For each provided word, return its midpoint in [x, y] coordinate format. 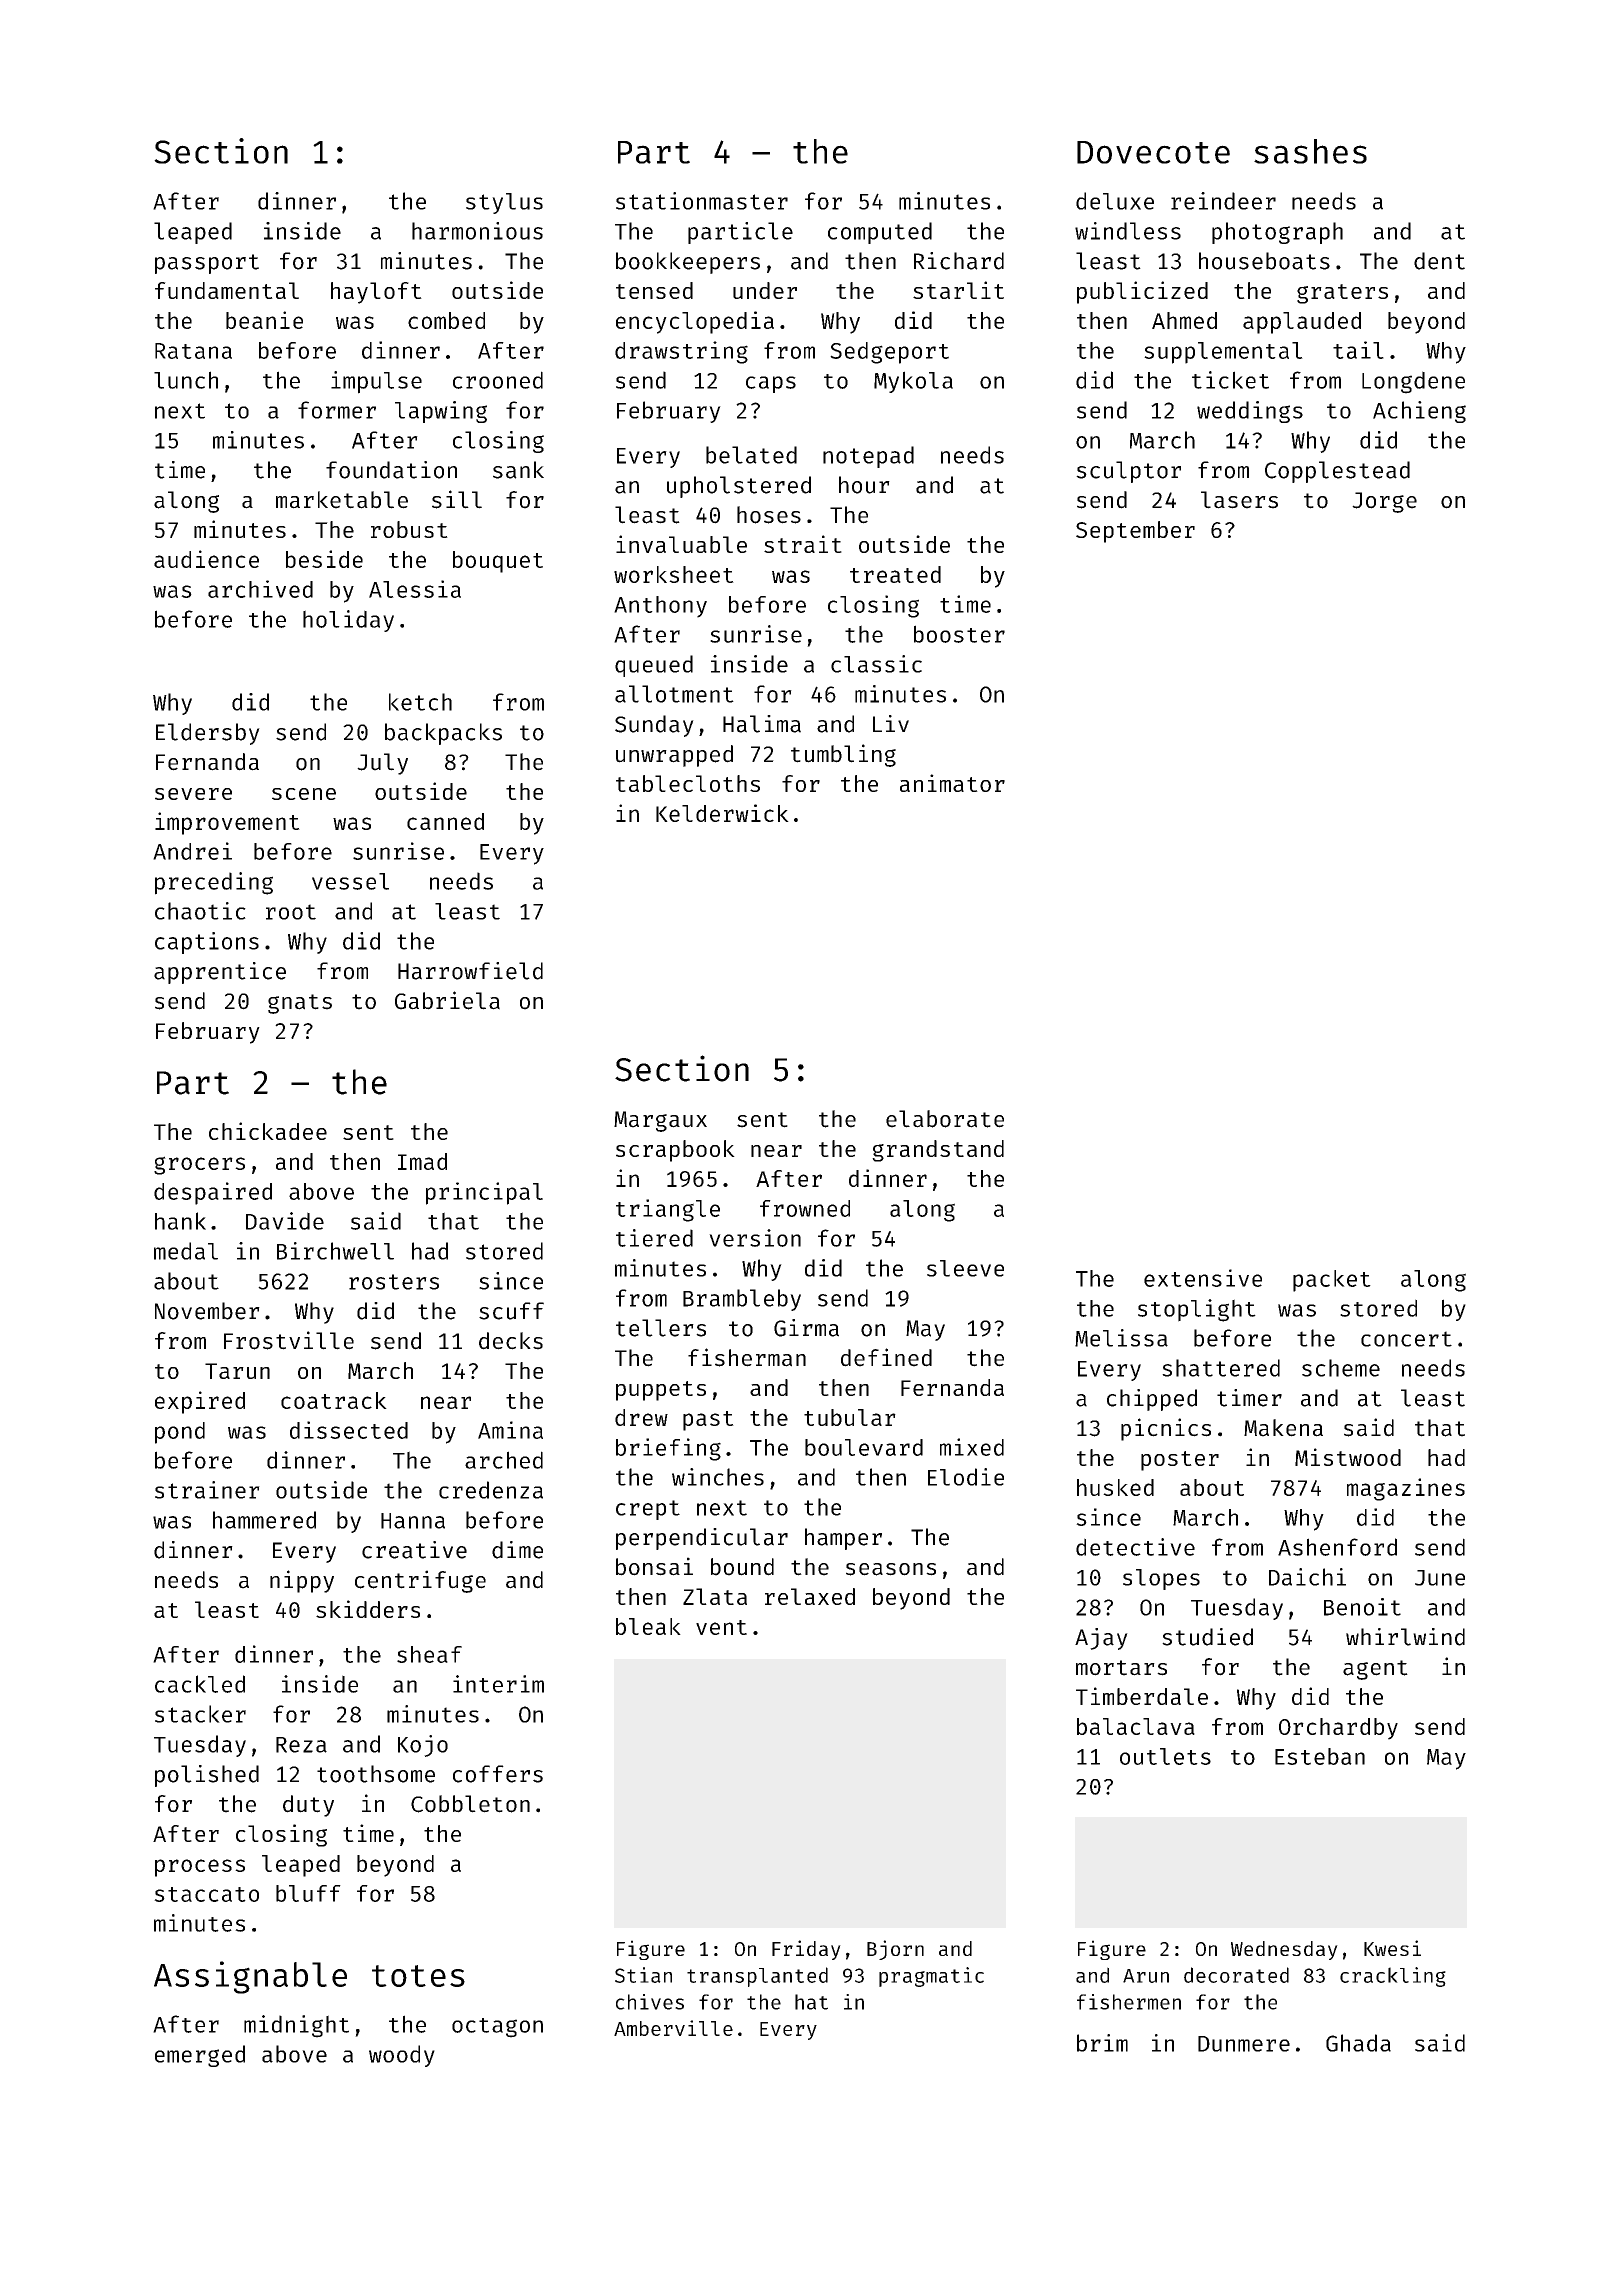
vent [721, 1627]
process [200, 1868]
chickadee [268, 1131]
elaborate [945, 1119]
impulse [376, 382]
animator [952, 783]
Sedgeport [889, 353]
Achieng [1419, 412]
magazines [1406, 1489]
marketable [342, 500]
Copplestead [1337, 472]
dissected [349, 1430]
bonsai [654, 1566]
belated [751, 455]
